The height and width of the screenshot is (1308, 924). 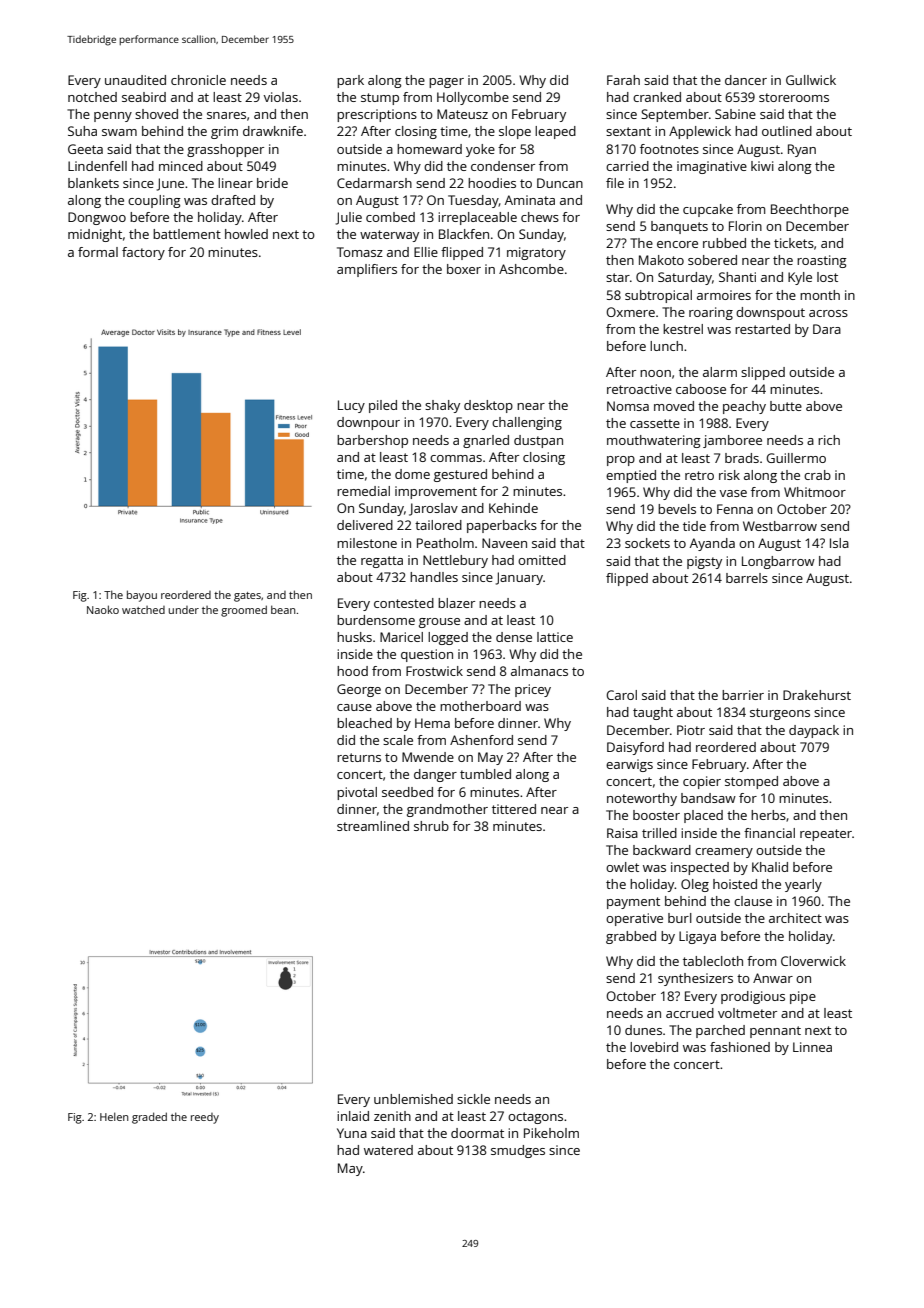 What do you see at coordinates (815, 492) in the screenshot?
I see `Whitmoor` at bounding box center [815, 492].
